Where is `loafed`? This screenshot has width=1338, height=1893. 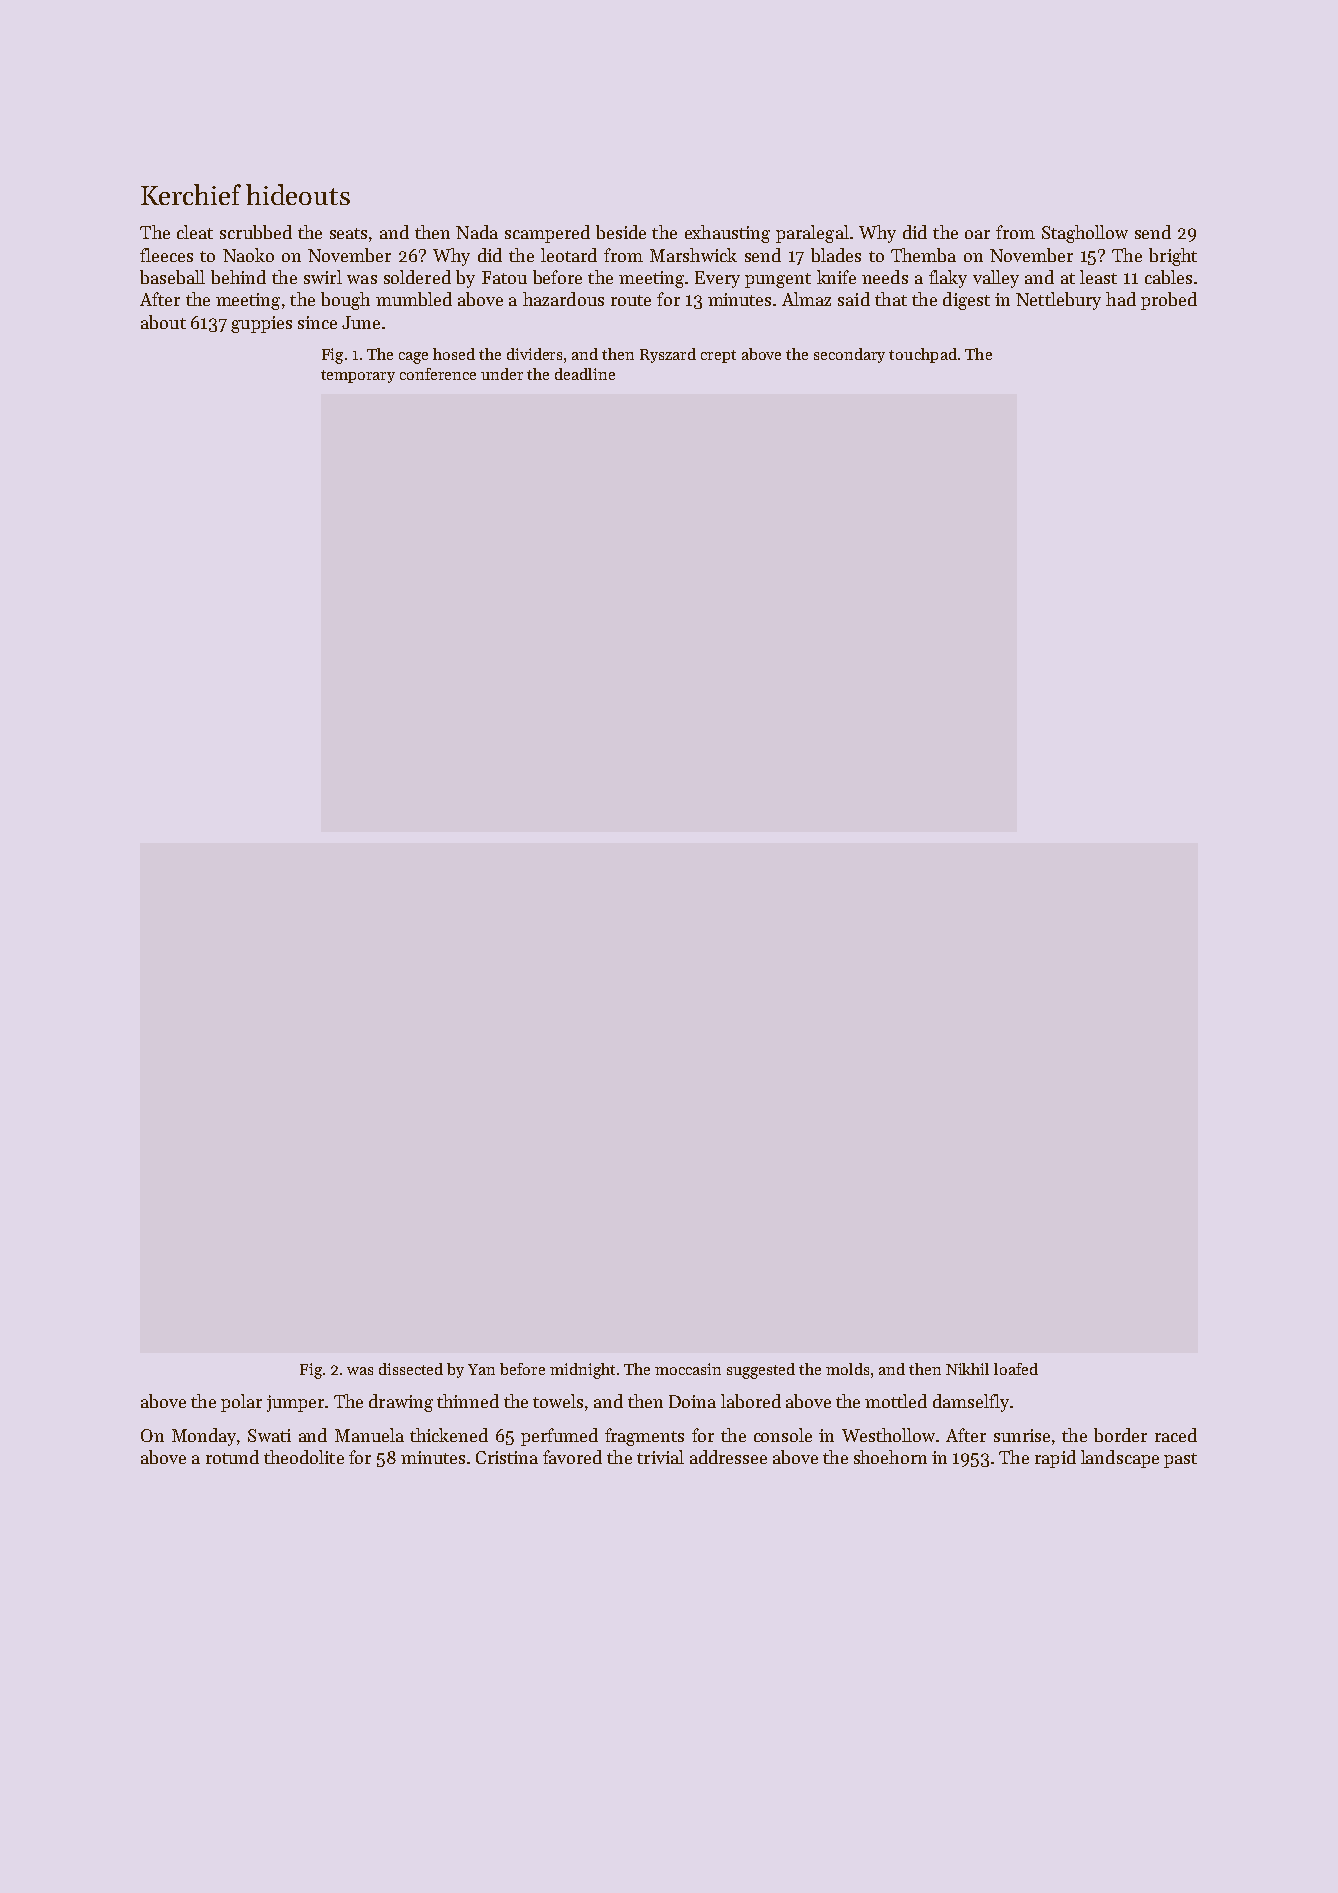
loafed is located at coordinates (1016, 1369).
